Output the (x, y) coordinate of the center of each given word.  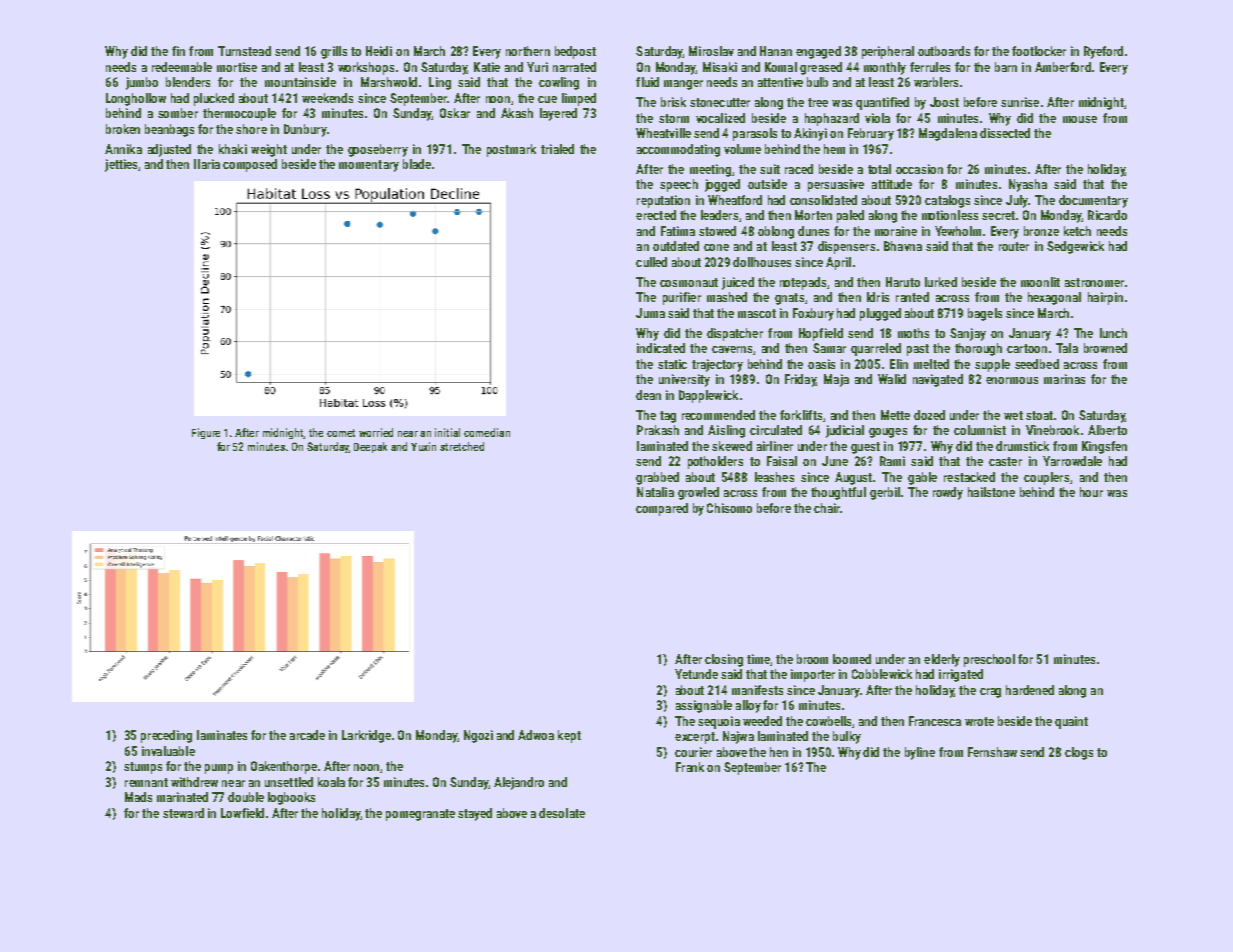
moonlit (1040, 282)
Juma (650, 313)
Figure (206, 433)
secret (998, 215)
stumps (143, 768)
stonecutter (720, 102)
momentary (369, 166)
